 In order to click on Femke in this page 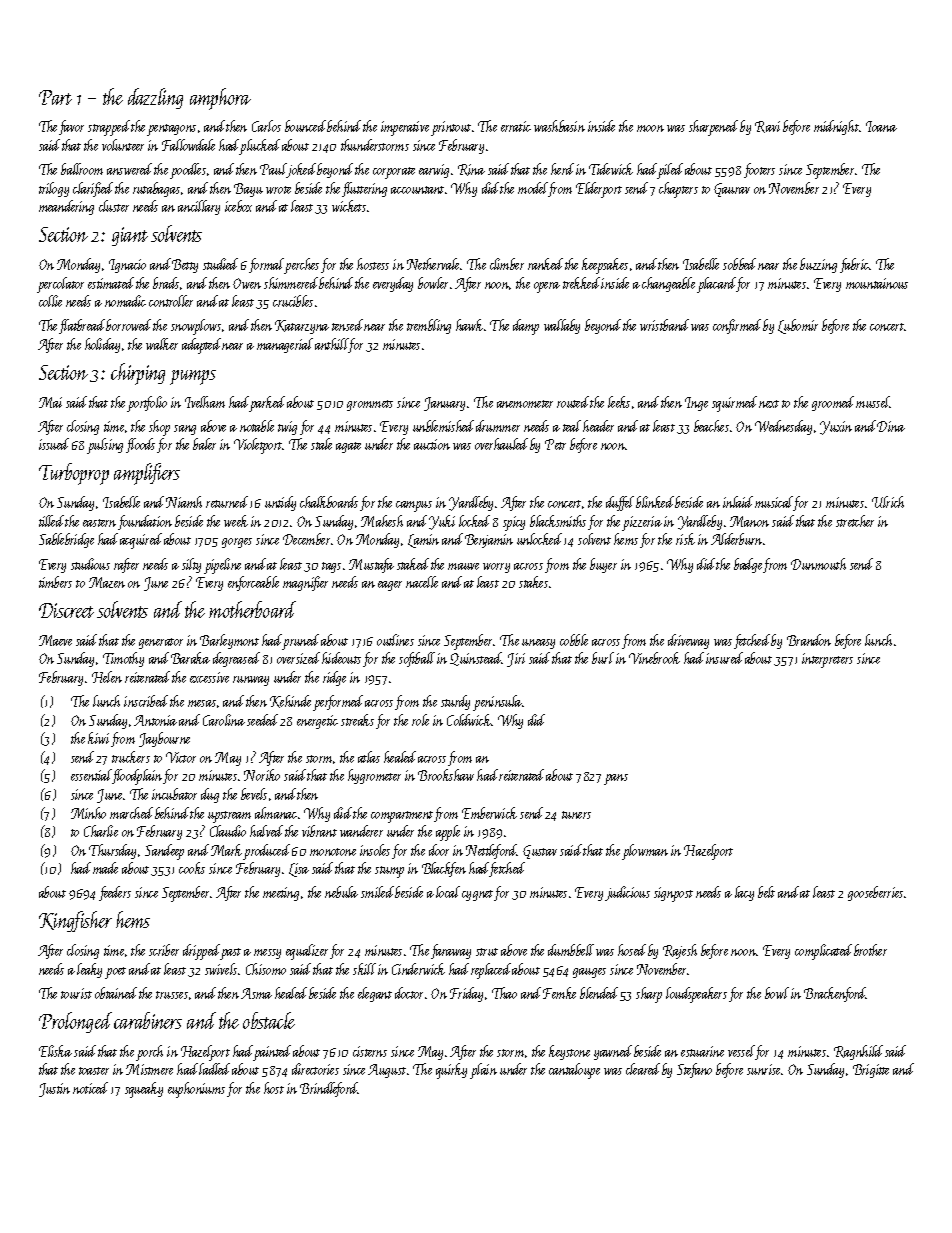, I will do `click(559, 993)`.
